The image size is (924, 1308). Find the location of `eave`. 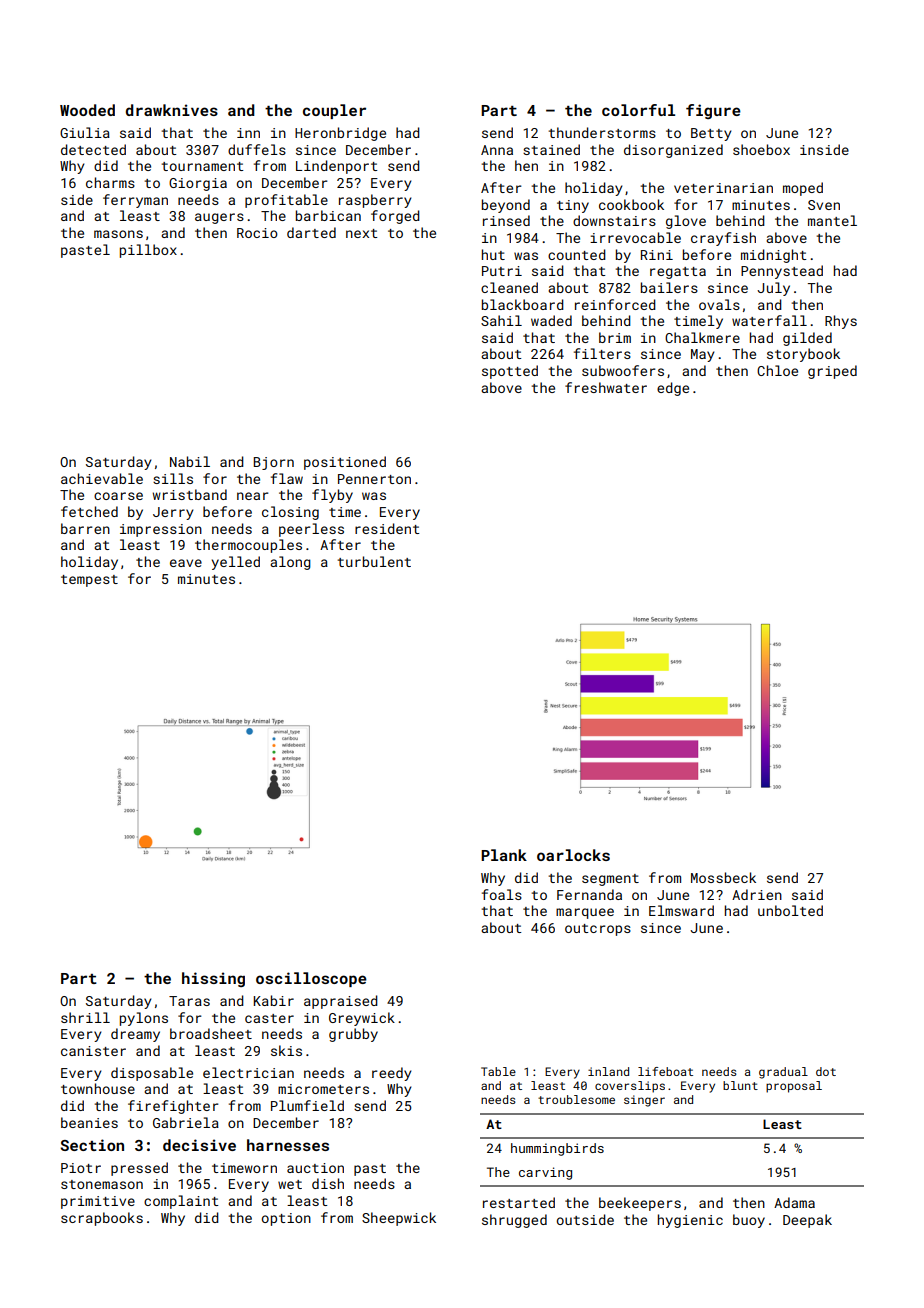

eave is located at coordinates (186, 563).
